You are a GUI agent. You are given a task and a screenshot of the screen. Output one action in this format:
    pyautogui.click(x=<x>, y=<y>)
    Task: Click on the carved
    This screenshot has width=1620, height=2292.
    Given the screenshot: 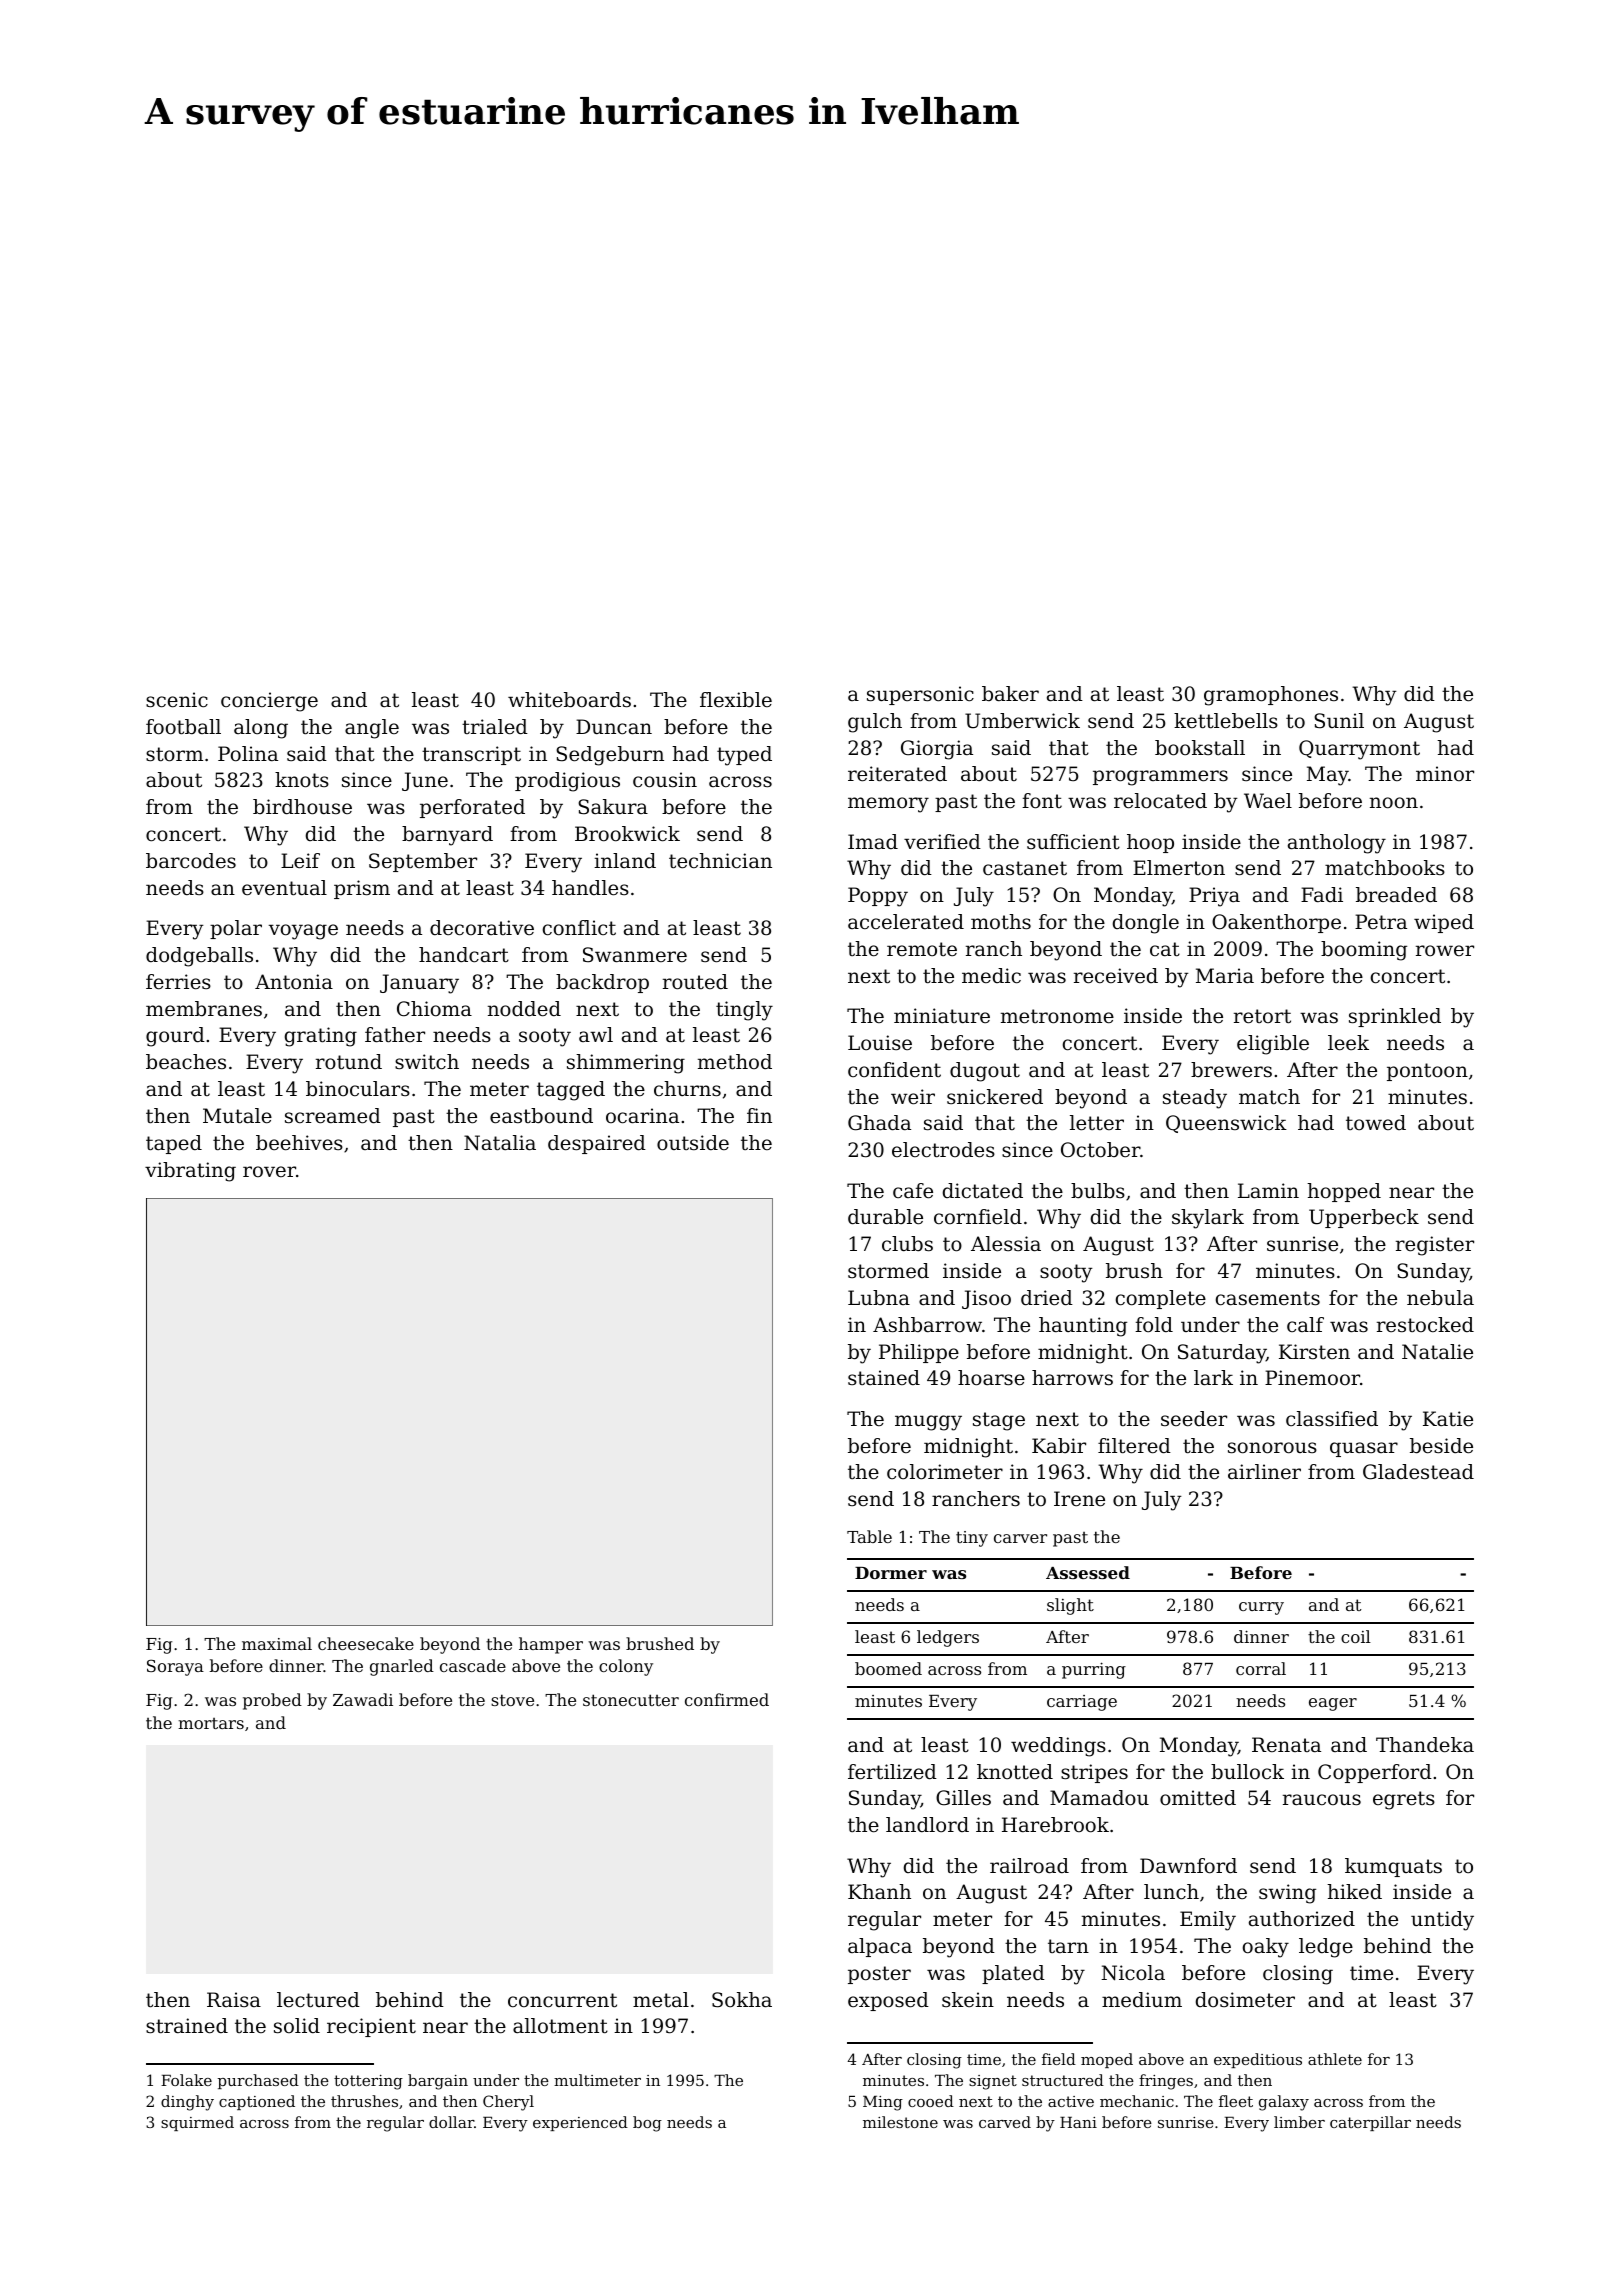 What is the action you would take?
    pyautogui.click(x=1005, y=2122)
